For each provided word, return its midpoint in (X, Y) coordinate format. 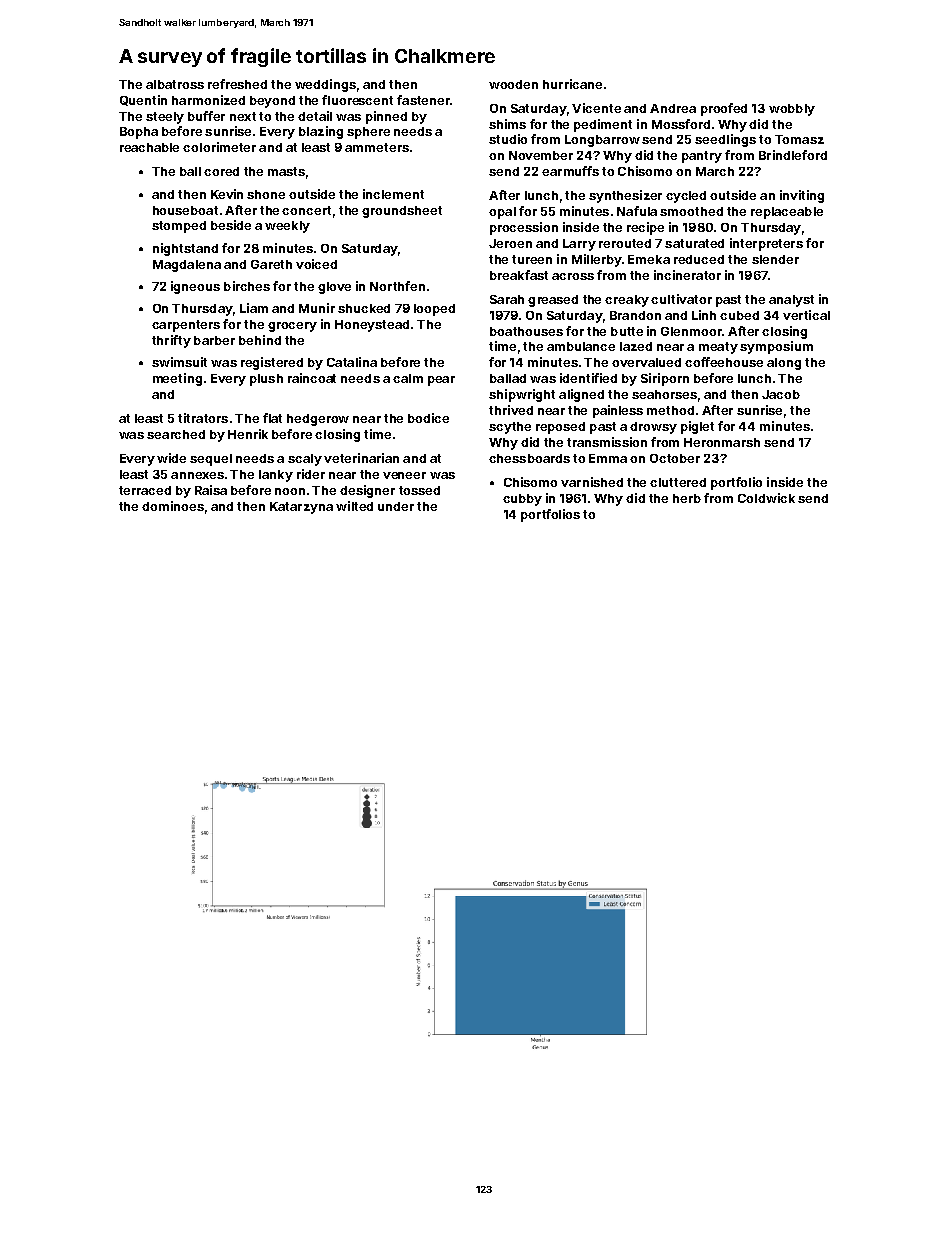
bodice (428, 418)
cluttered (678, 482)
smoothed (691, 211)
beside (231, 225)
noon (290, 491)
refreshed (237, 84)
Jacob (781, 394)
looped (434, 310)
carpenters (186, 326)
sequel (211, 460)
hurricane (572, 84)
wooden (513, 84)
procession (524, 228)
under (396, 506)
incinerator (687, 275)
